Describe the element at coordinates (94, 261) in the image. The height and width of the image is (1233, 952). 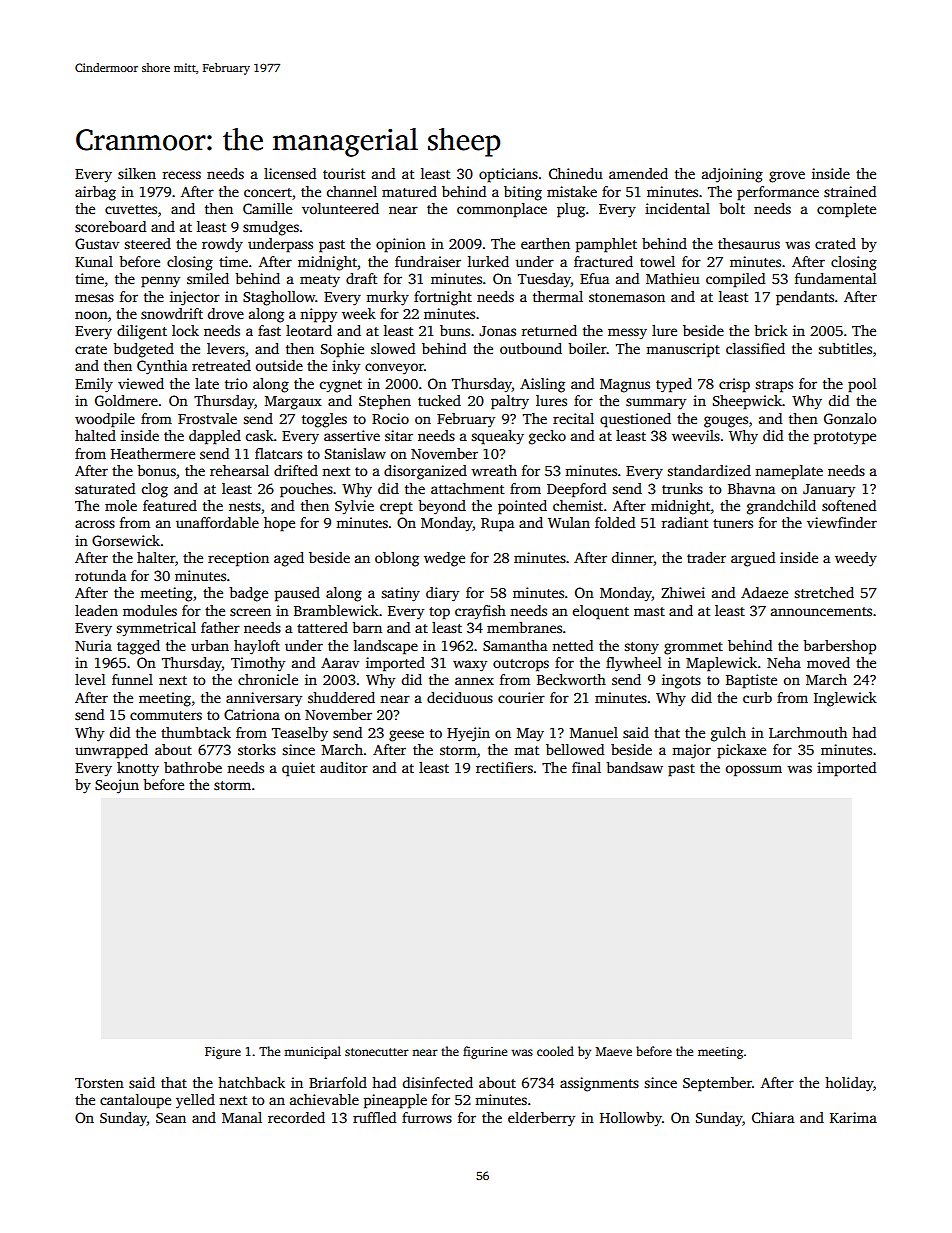
I see `Kunal` at that location.
